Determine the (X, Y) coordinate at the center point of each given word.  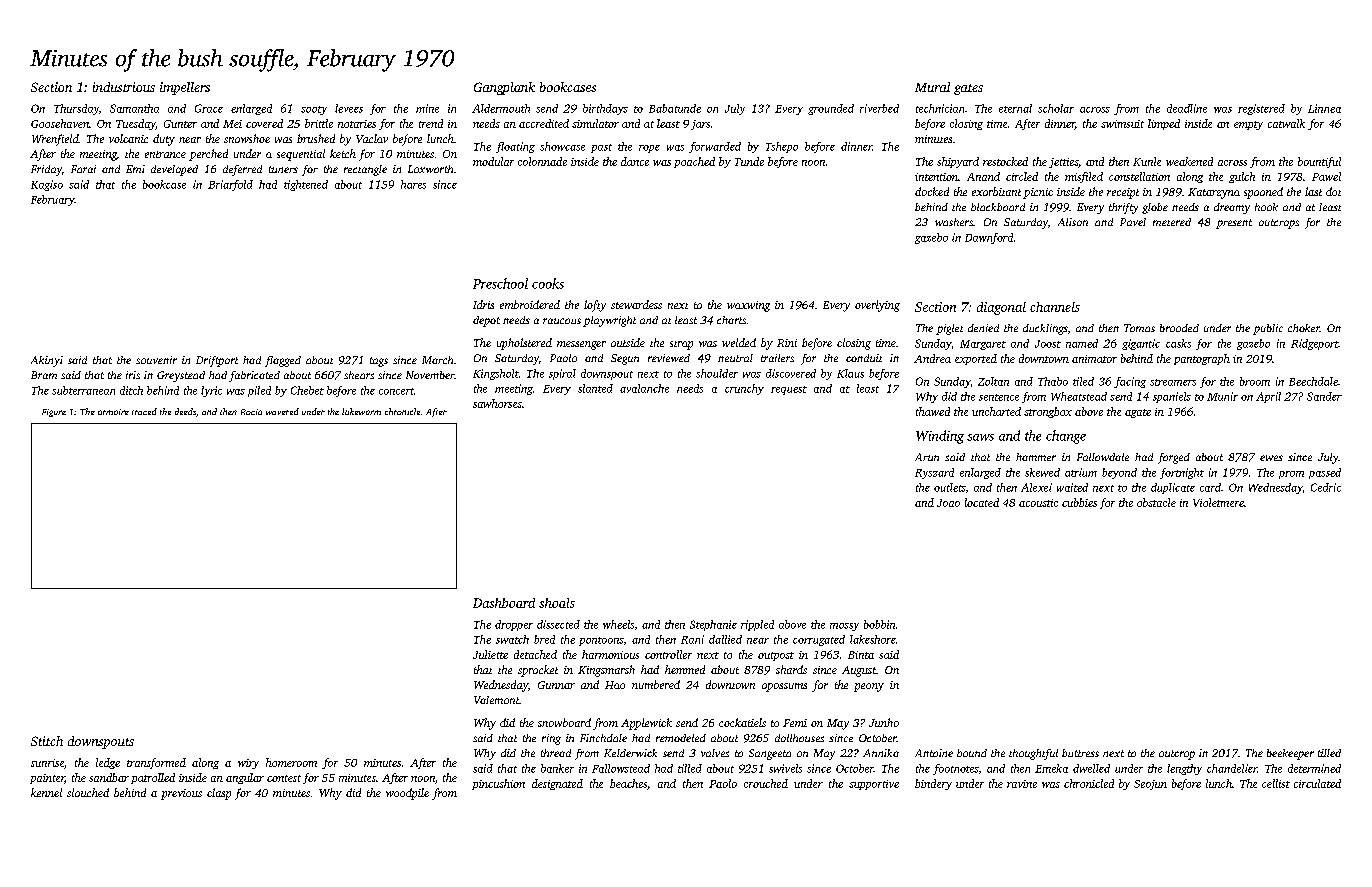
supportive (874, 785)
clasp (219, 794)
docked (932, 191)
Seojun (1150, 785)
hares (413, 184)
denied (983, 328)
